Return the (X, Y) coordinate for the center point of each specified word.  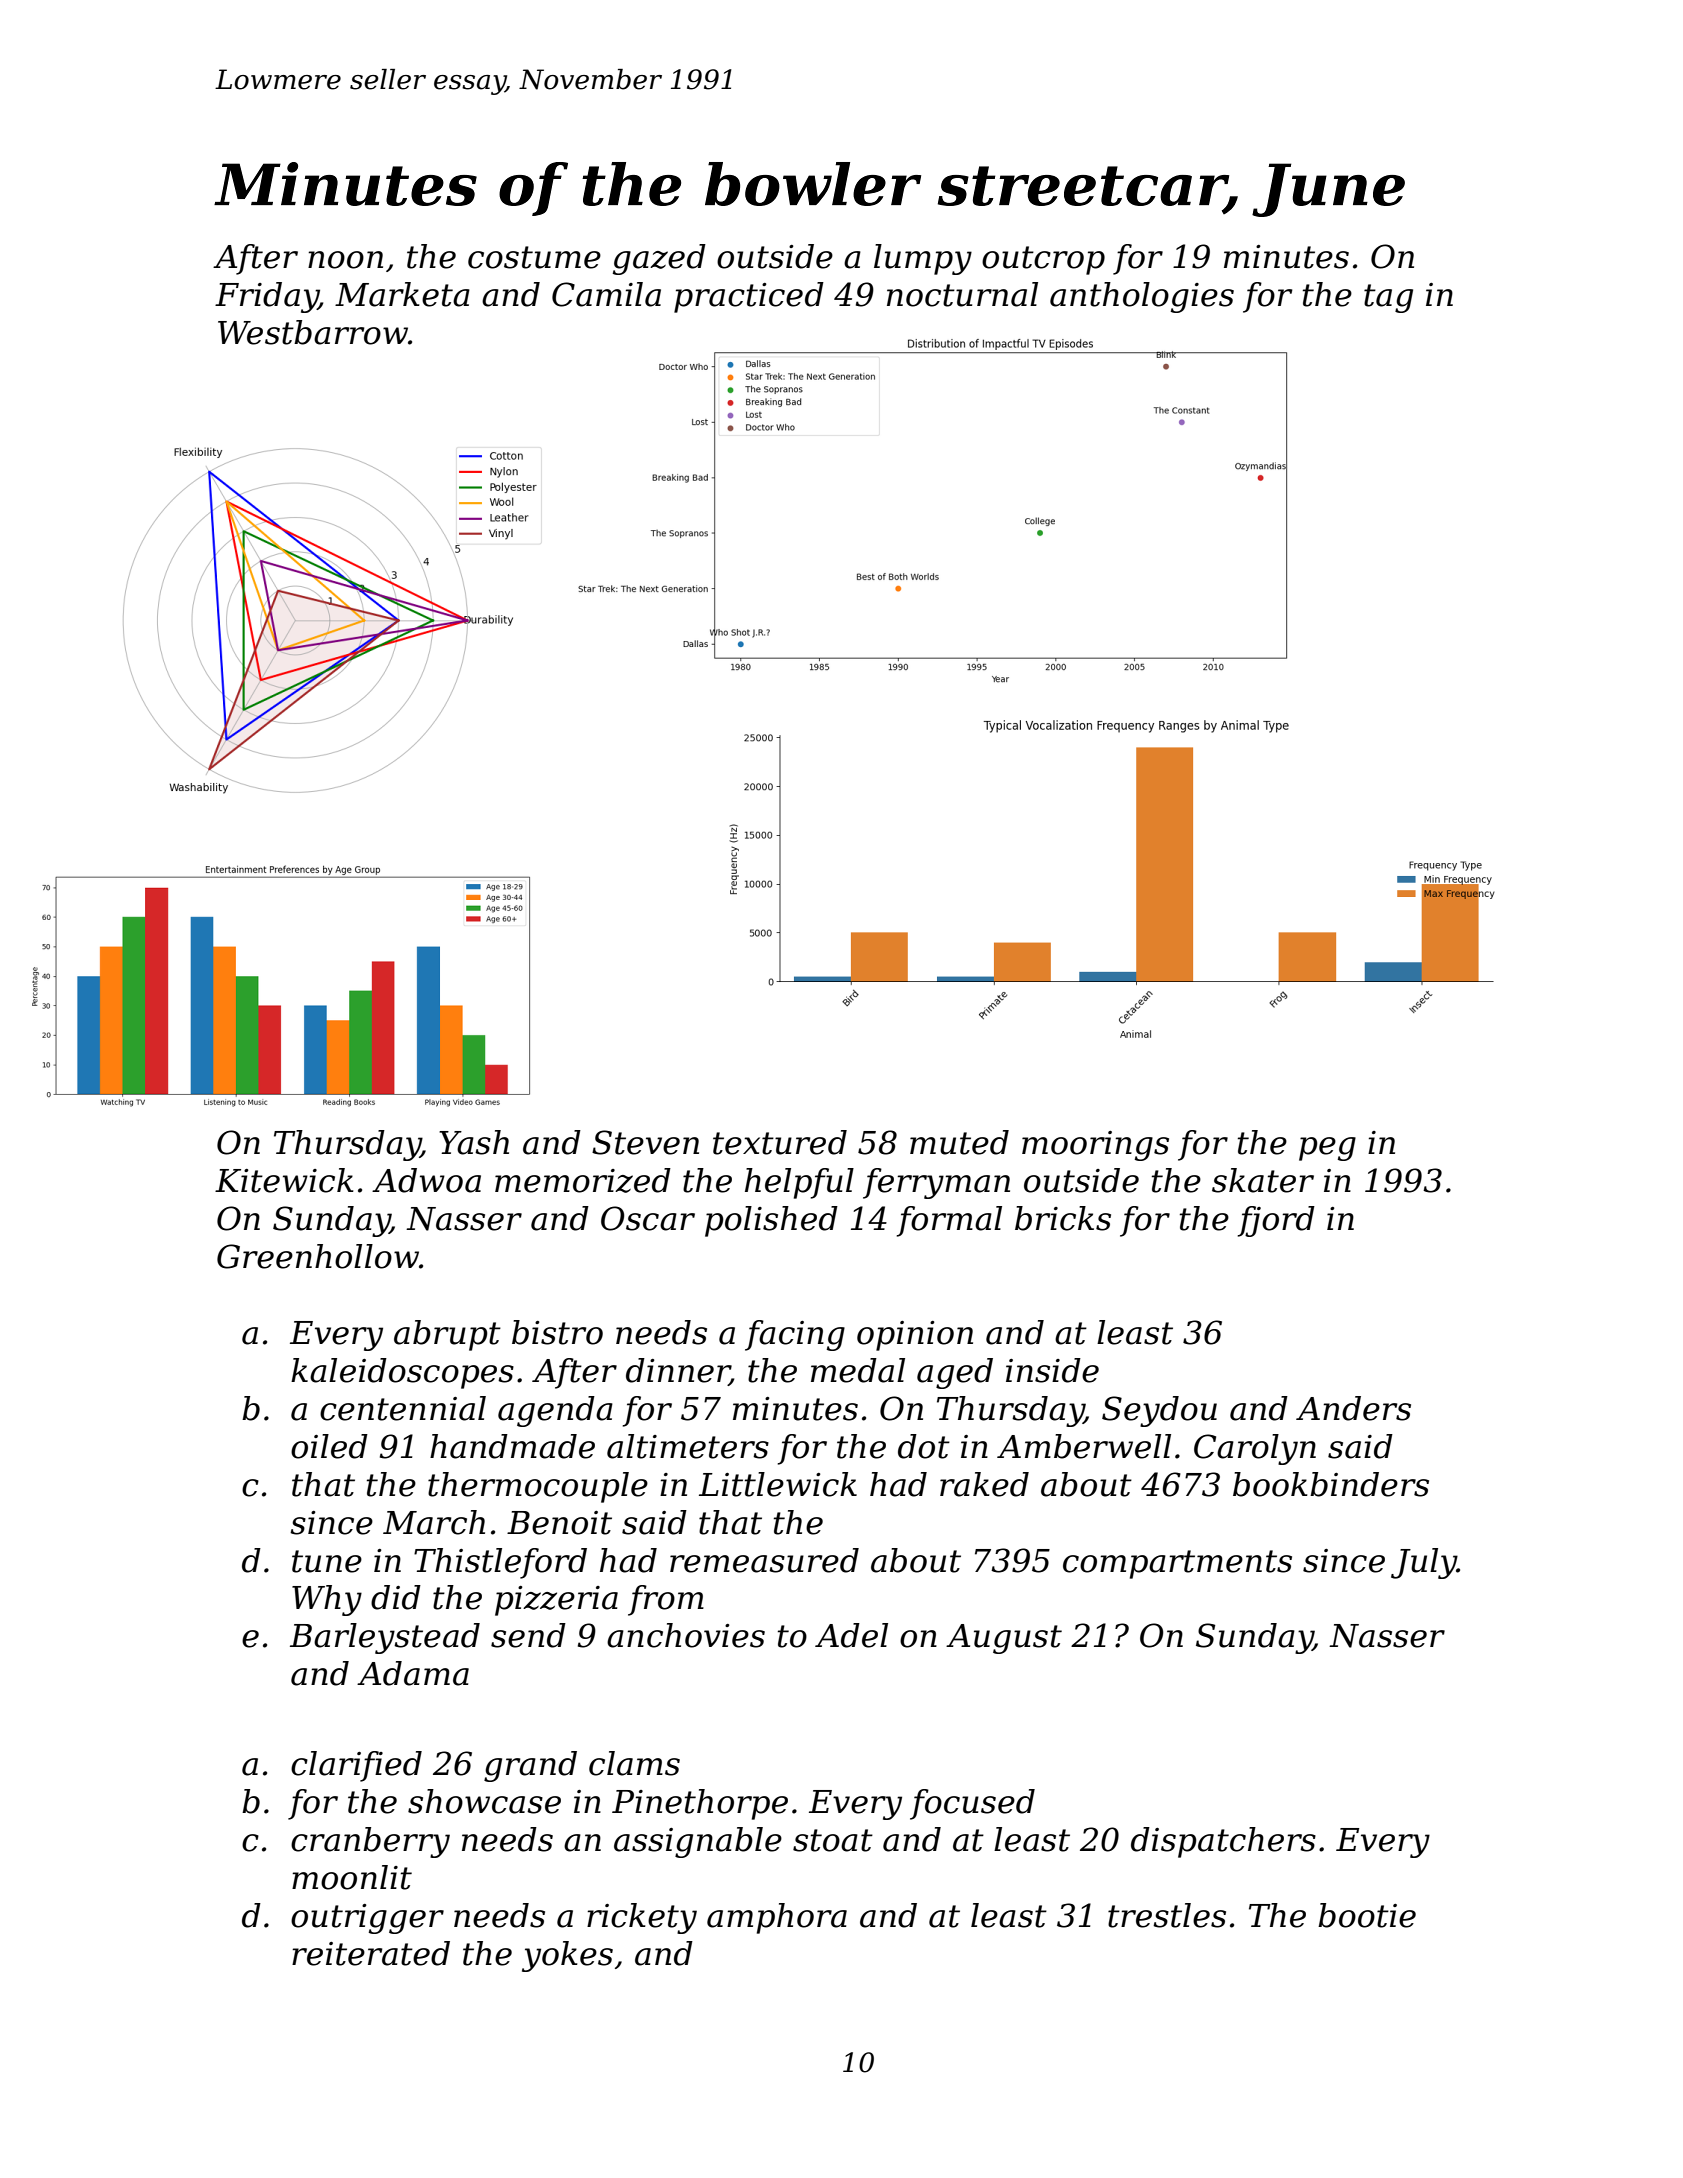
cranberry (370, 1842)
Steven (645, 1142)
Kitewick (284, 1180)
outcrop (1043, 260)
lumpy (923, 259)
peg (1327, 1149)
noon (345, 260)
